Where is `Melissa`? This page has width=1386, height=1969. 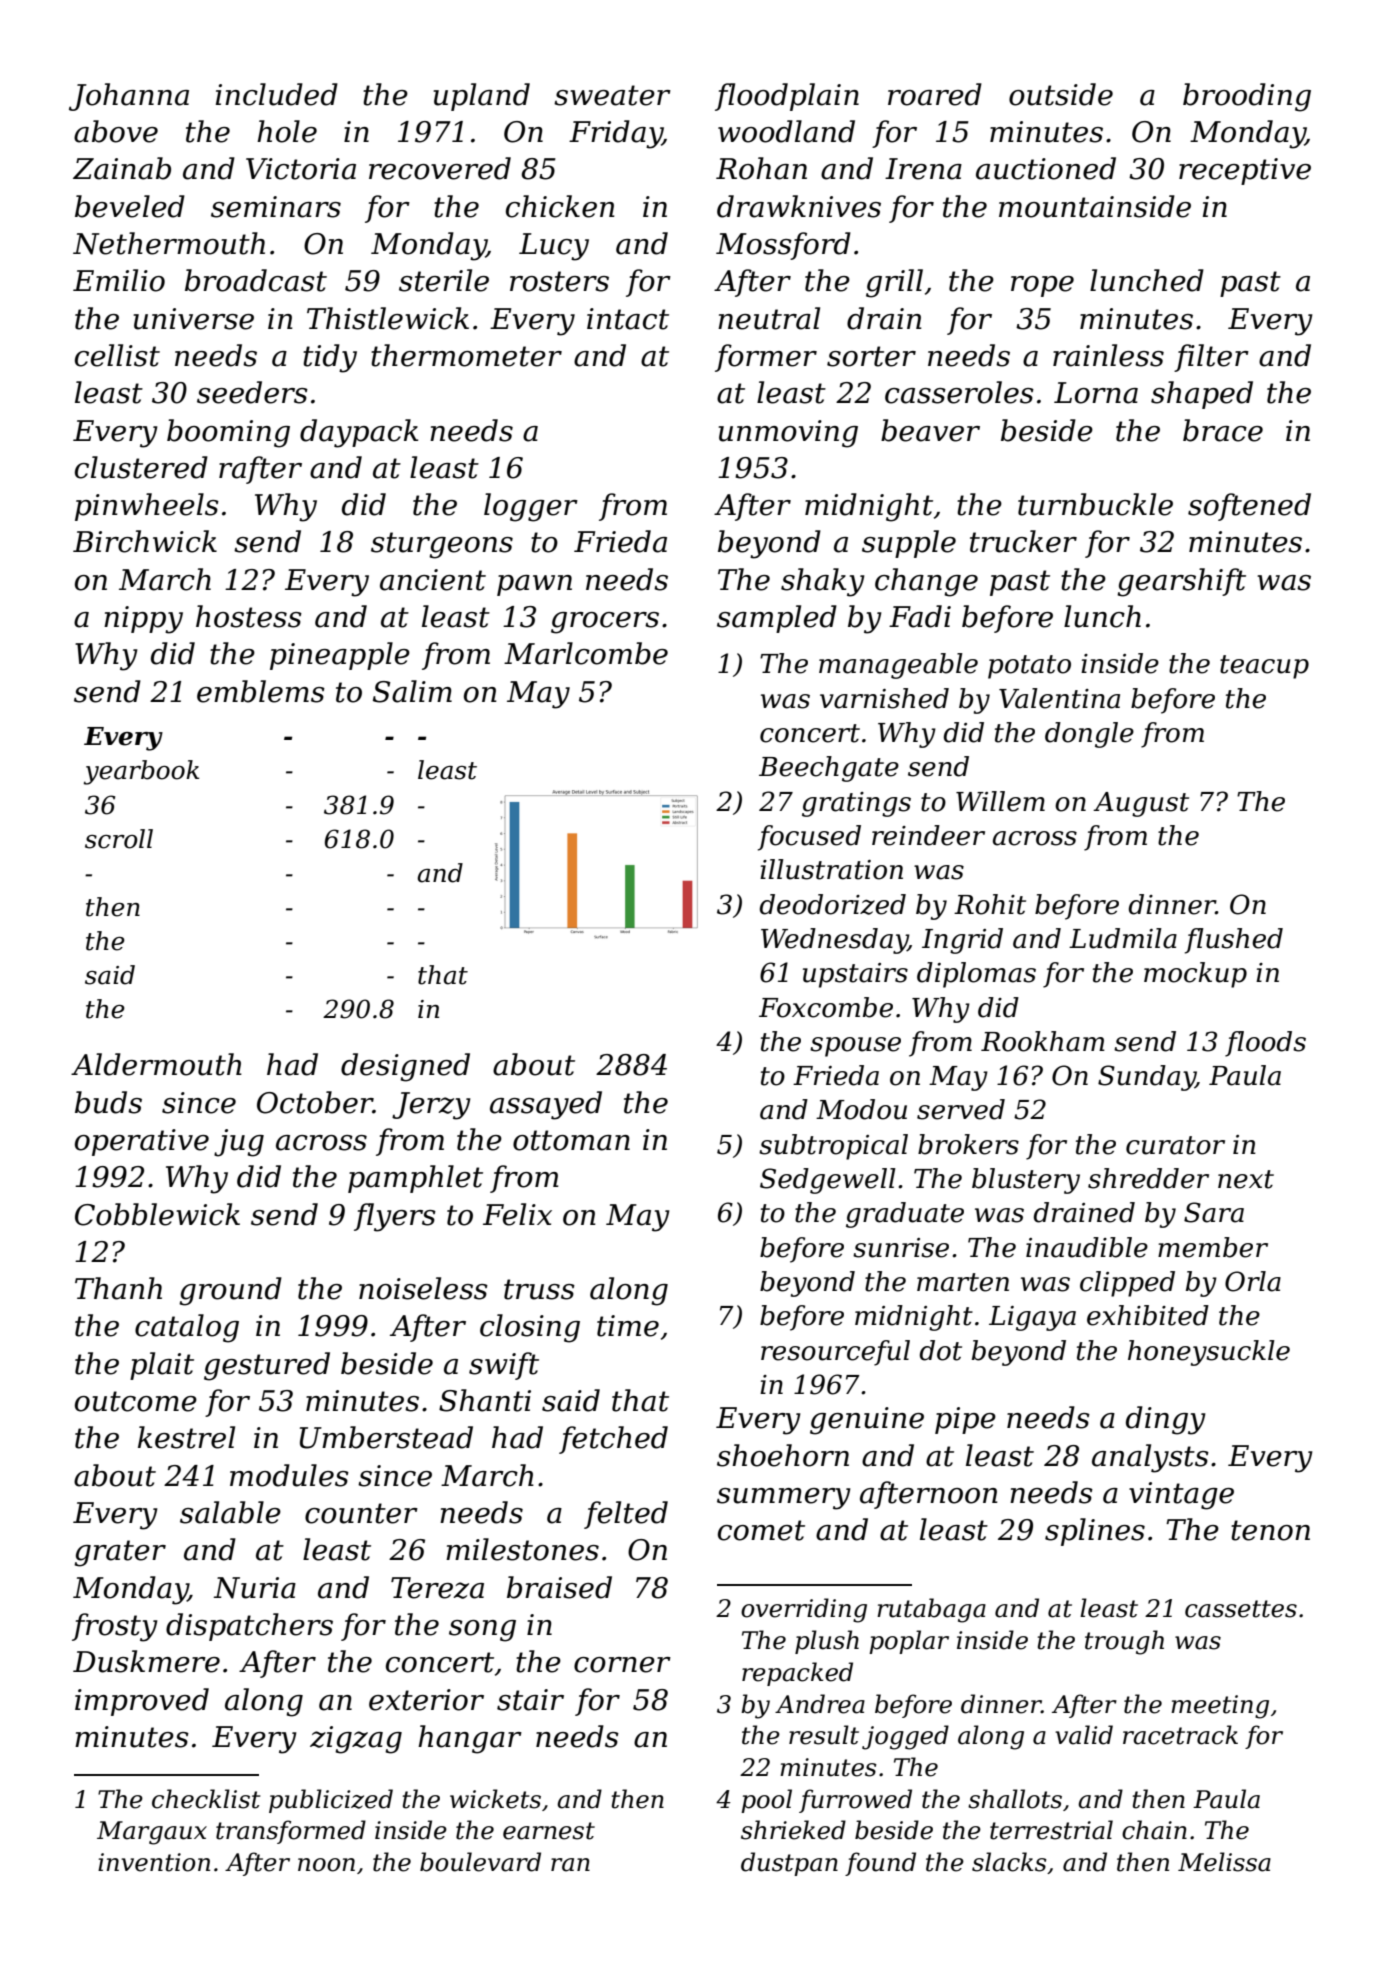 Melissa is located at coordinates (1224, 1862).
